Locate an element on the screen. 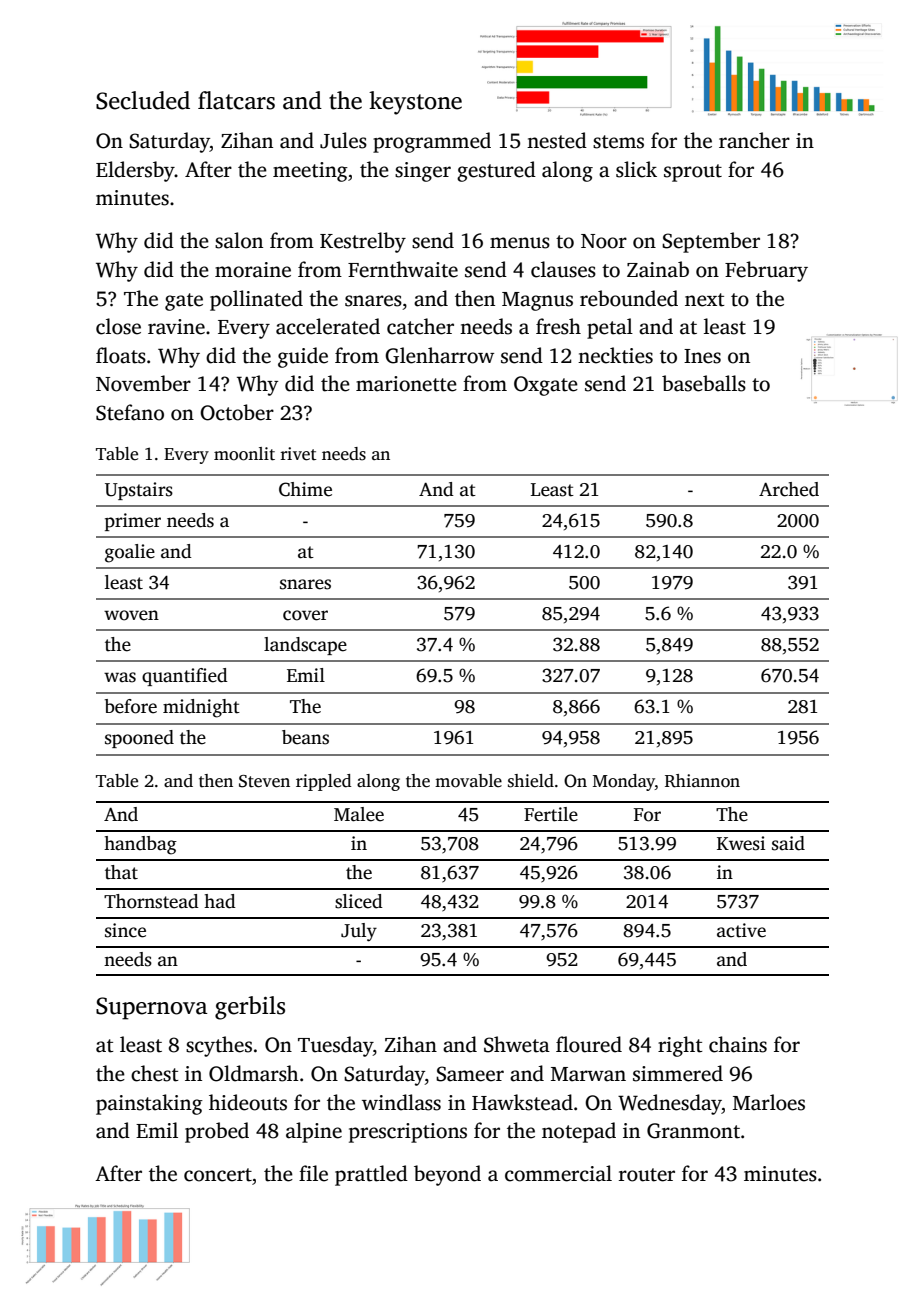  Chime is located at coordinates (305, 489).
